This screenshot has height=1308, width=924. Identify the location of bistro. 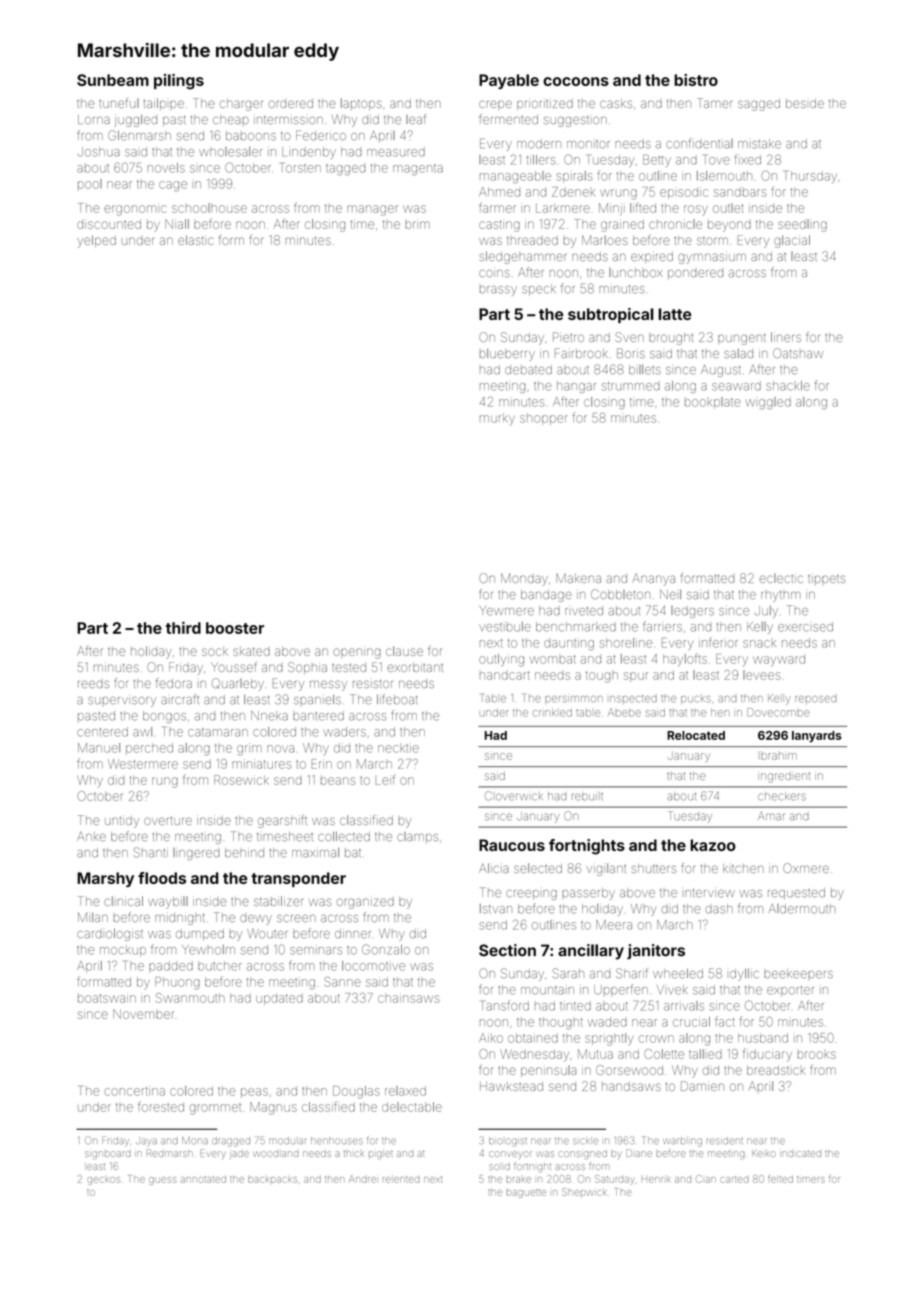
(696, 80).
